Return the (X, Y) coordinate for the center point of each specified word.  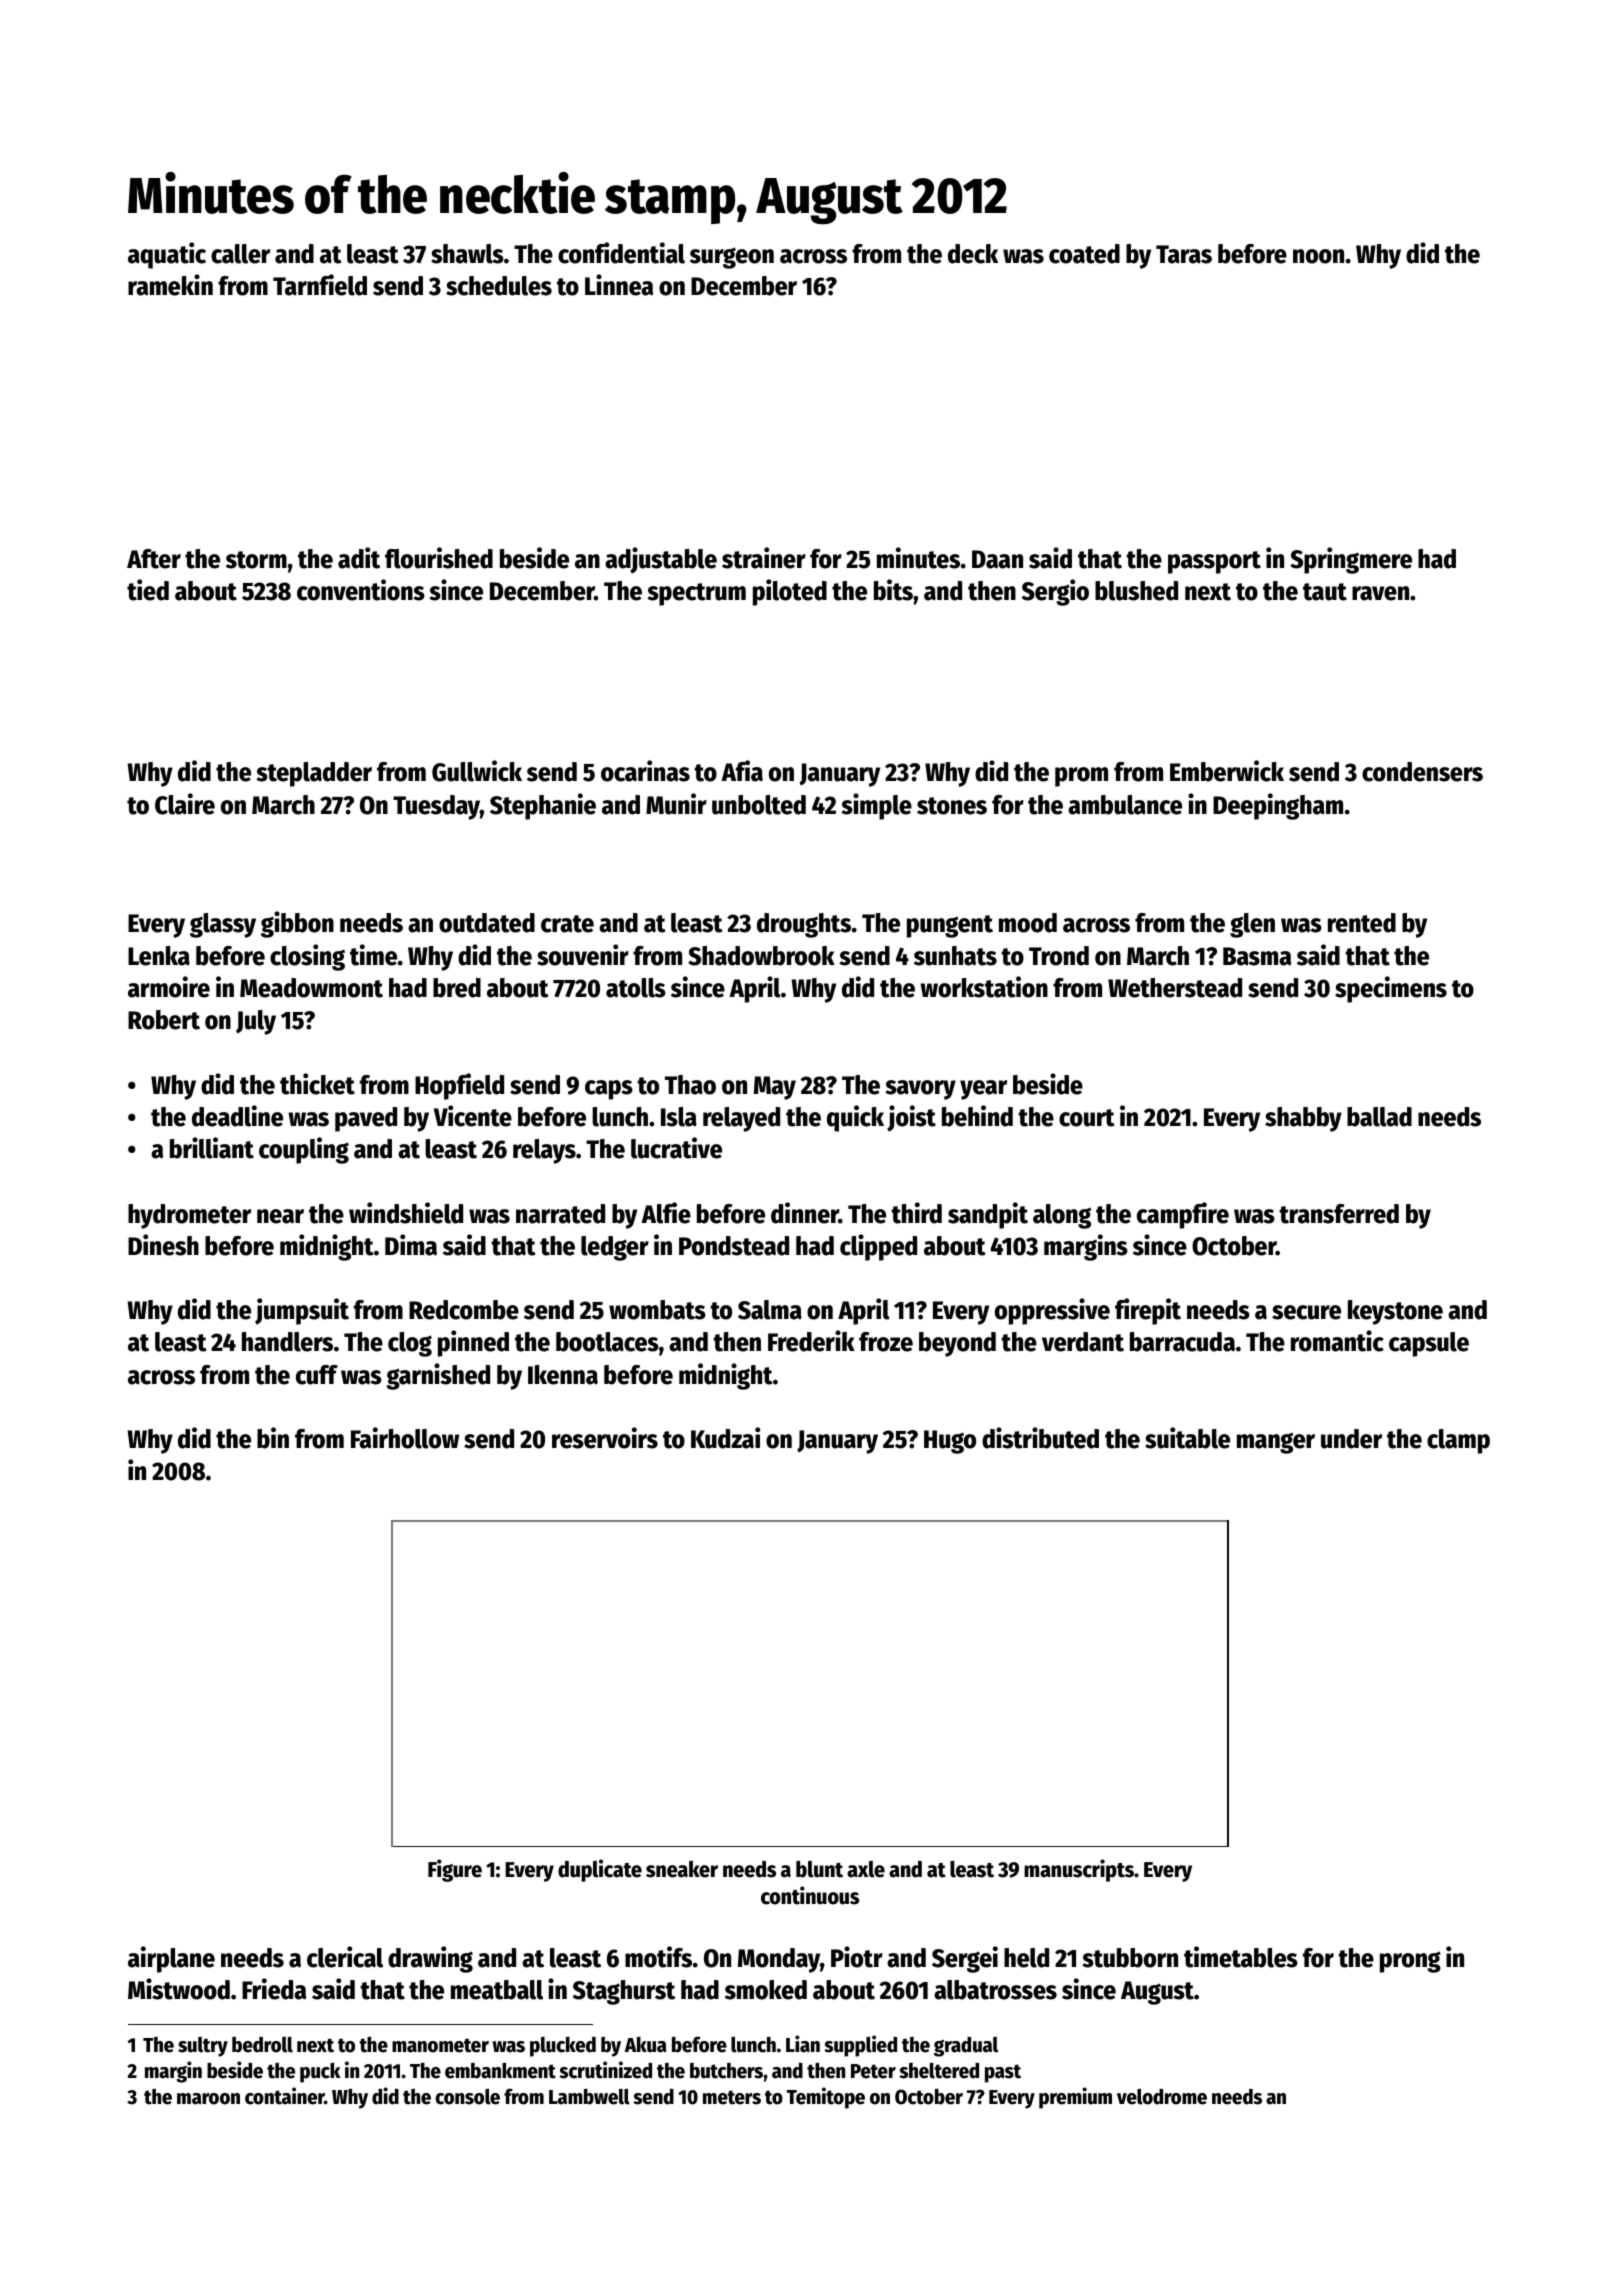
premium (1075, 2098)
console (467, 2096)
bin (273, 1438)
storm (256, 560)
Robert (164, 1020)
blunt (819, 1869)
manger (1276, 1443)
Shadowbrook (761, 956)
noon (1318, 256)
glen (1252, 925)
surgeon (732, 258)
